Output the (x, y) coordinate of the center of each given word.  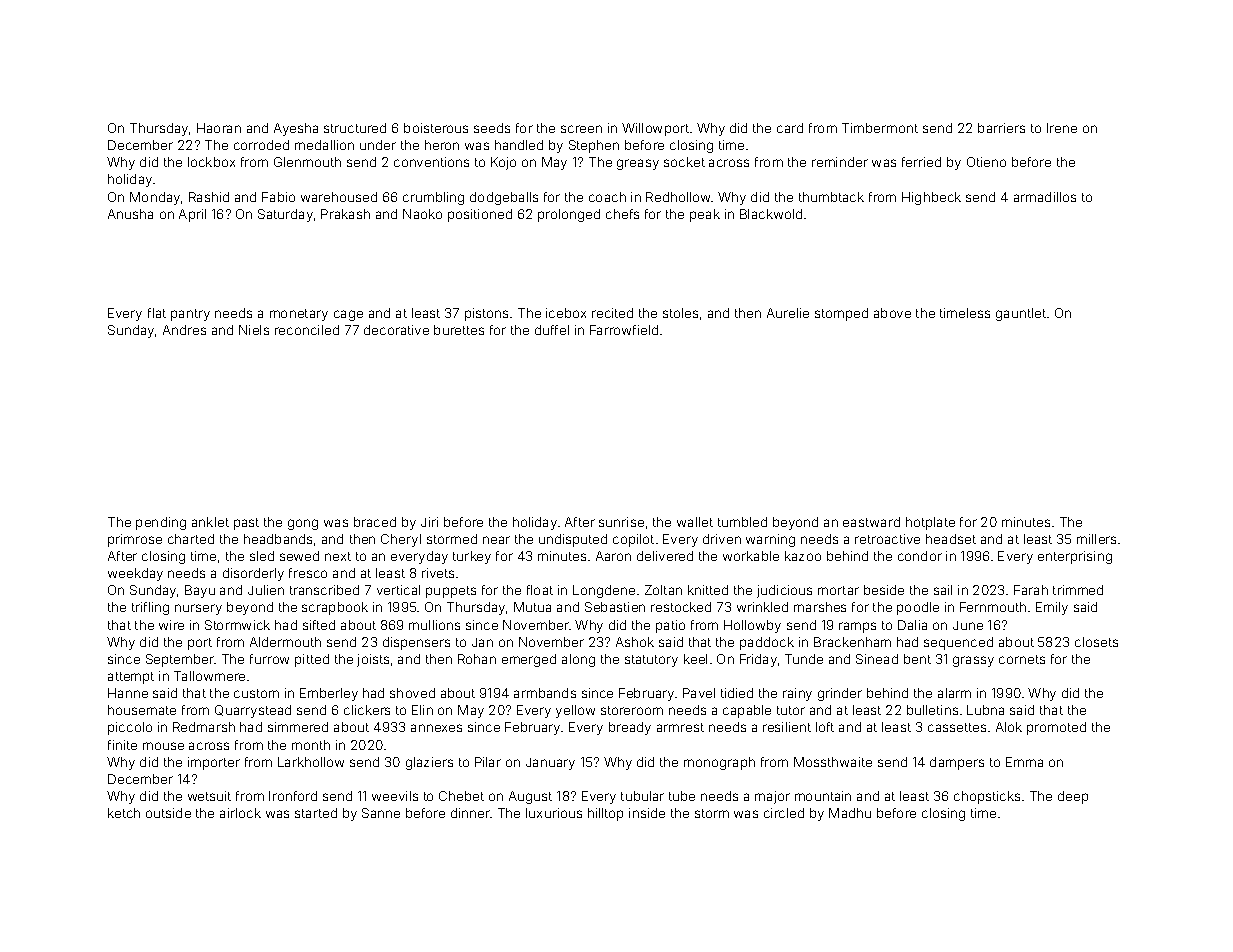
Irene (1062, 128)
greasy (638, 164)
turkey (472, 557)
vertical (398, 590)
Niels (254, 330)
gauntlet (1021, 314)
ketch (124, 813)
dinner (470, 813)
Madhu (850, 813)
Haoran (219, 128)
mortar (838, 590)
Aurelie (788, 313)
